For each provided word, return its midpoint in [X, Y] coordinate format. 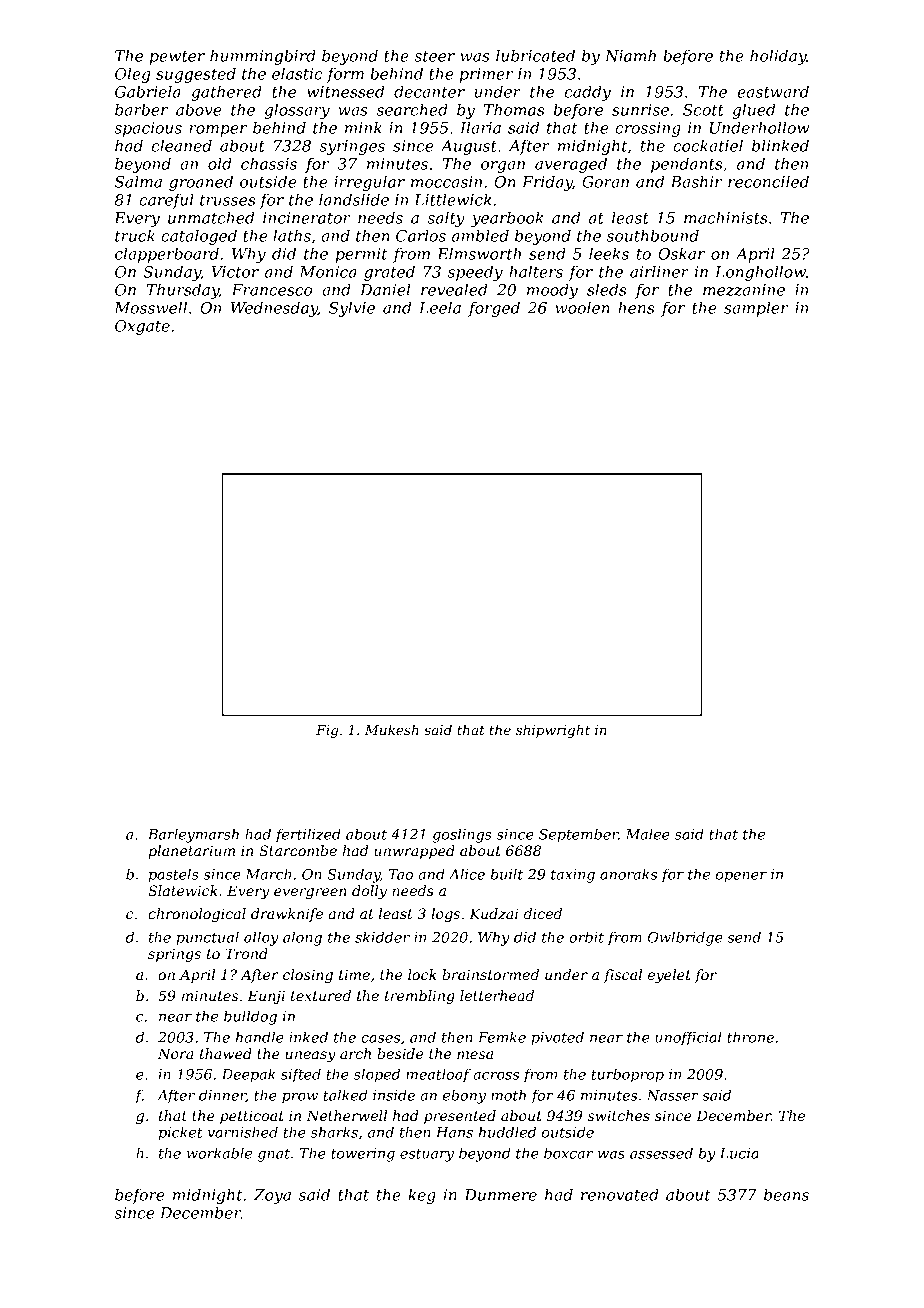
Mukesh [392, 729]
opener [741, 877]
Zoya [272, 1196]
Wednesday [274, 309]
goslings [462, 835]
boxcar [568, 1153]
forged [494, 309]
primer [486, 75]
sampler [756, 309]
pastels [174, 875]
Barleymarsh [193, 835]
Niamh [630, 55]
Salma [138, 181]
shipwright [553, 731]
